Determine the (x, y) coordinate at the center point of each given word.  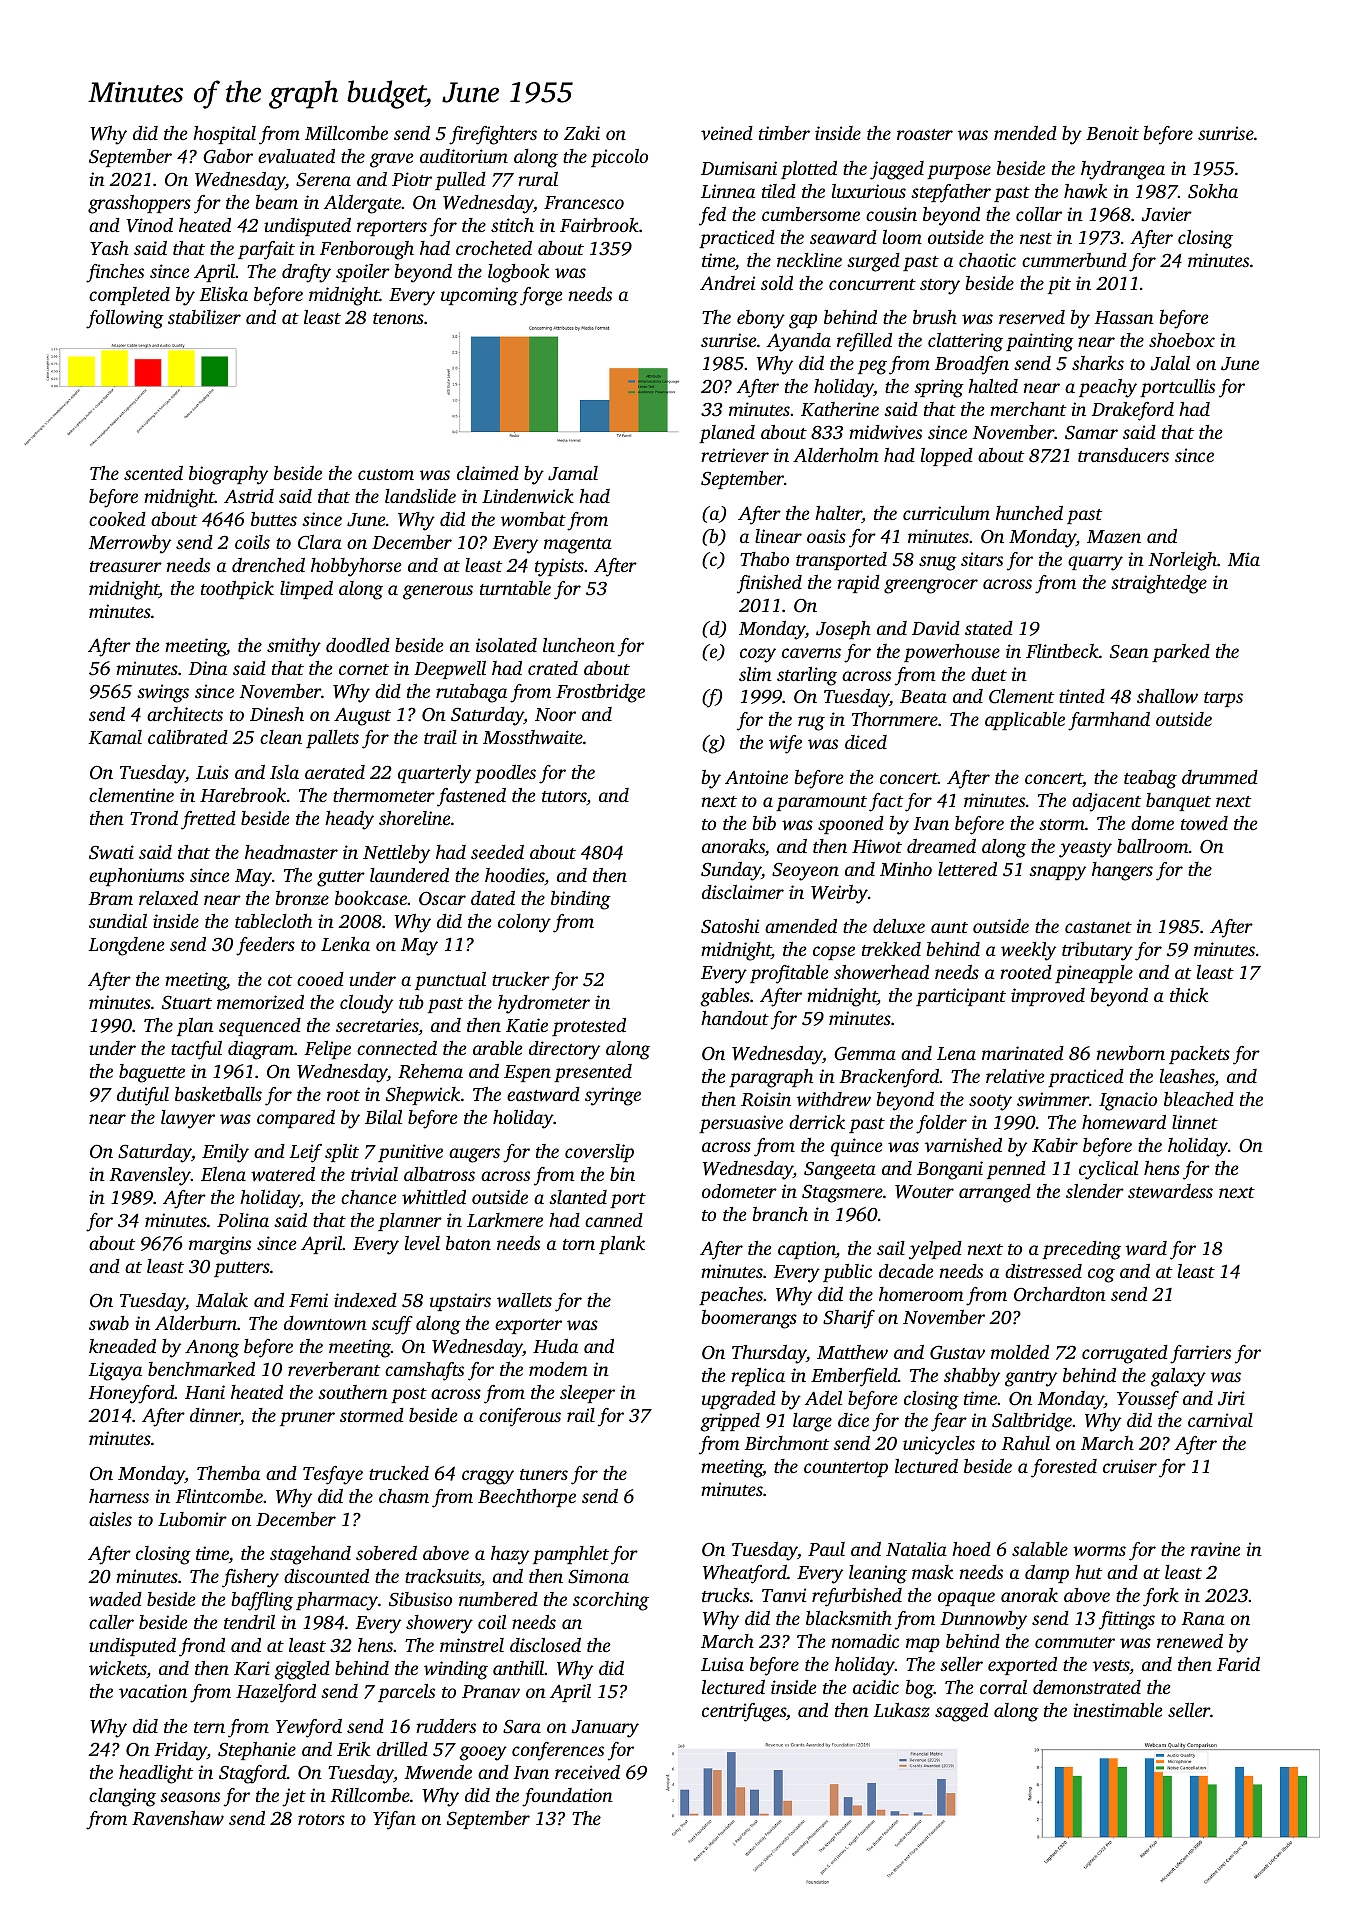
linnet (1195, 1122)
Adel (823, 1398)
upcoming (479, 296)
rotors (321, 1819)
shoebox (1182, 340)
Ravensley (150, 1176)
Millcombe (346, 133)
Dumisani (739, 168)
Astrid (249, 496)
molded (1020, 1352)
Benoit (1112, 133)
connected (397, 1048)
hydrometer (544, 1004)
